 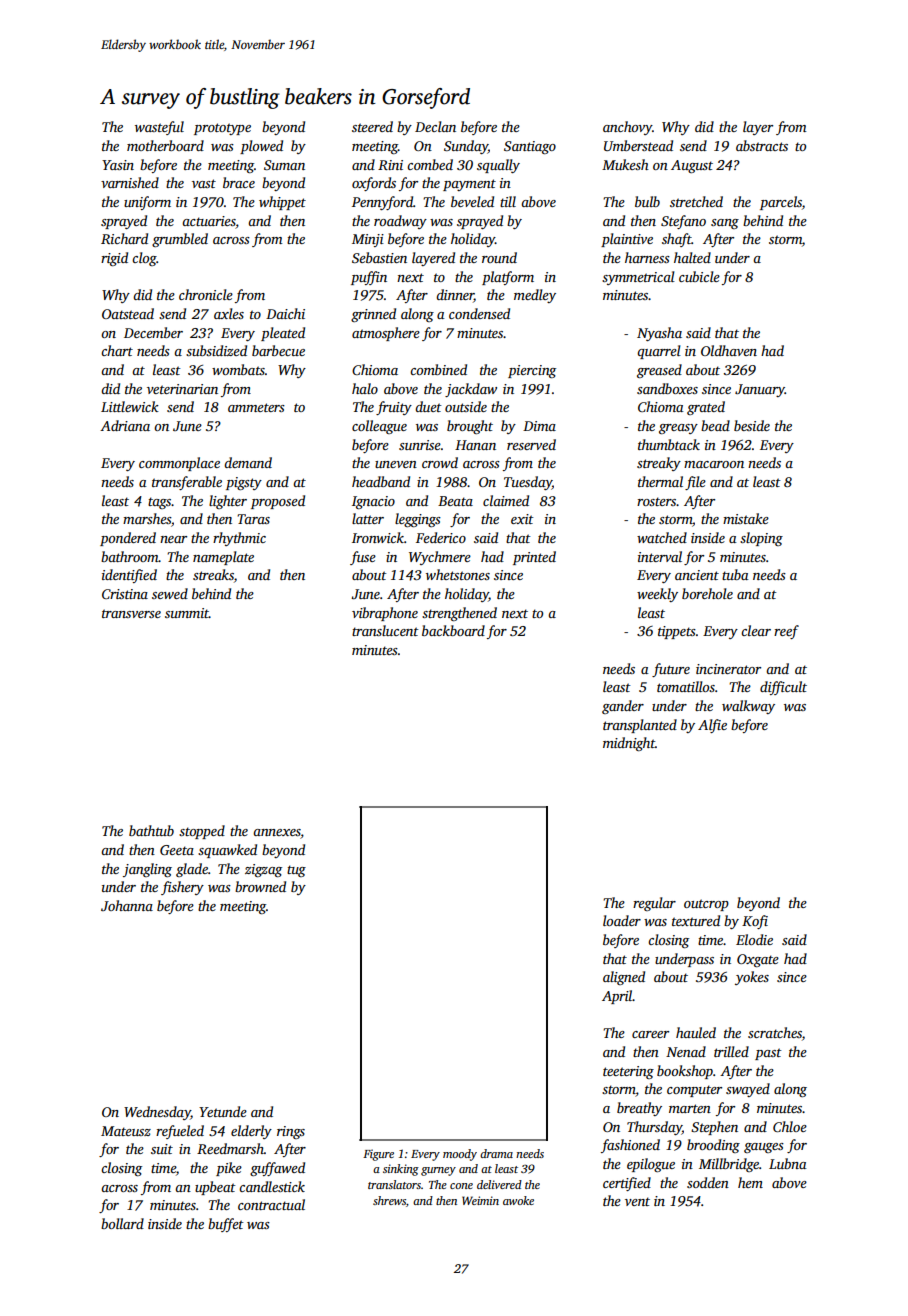 What do you see at coordinates (617, 997) in the screenshot?
I see `April` at bounding box center [617, 997].
